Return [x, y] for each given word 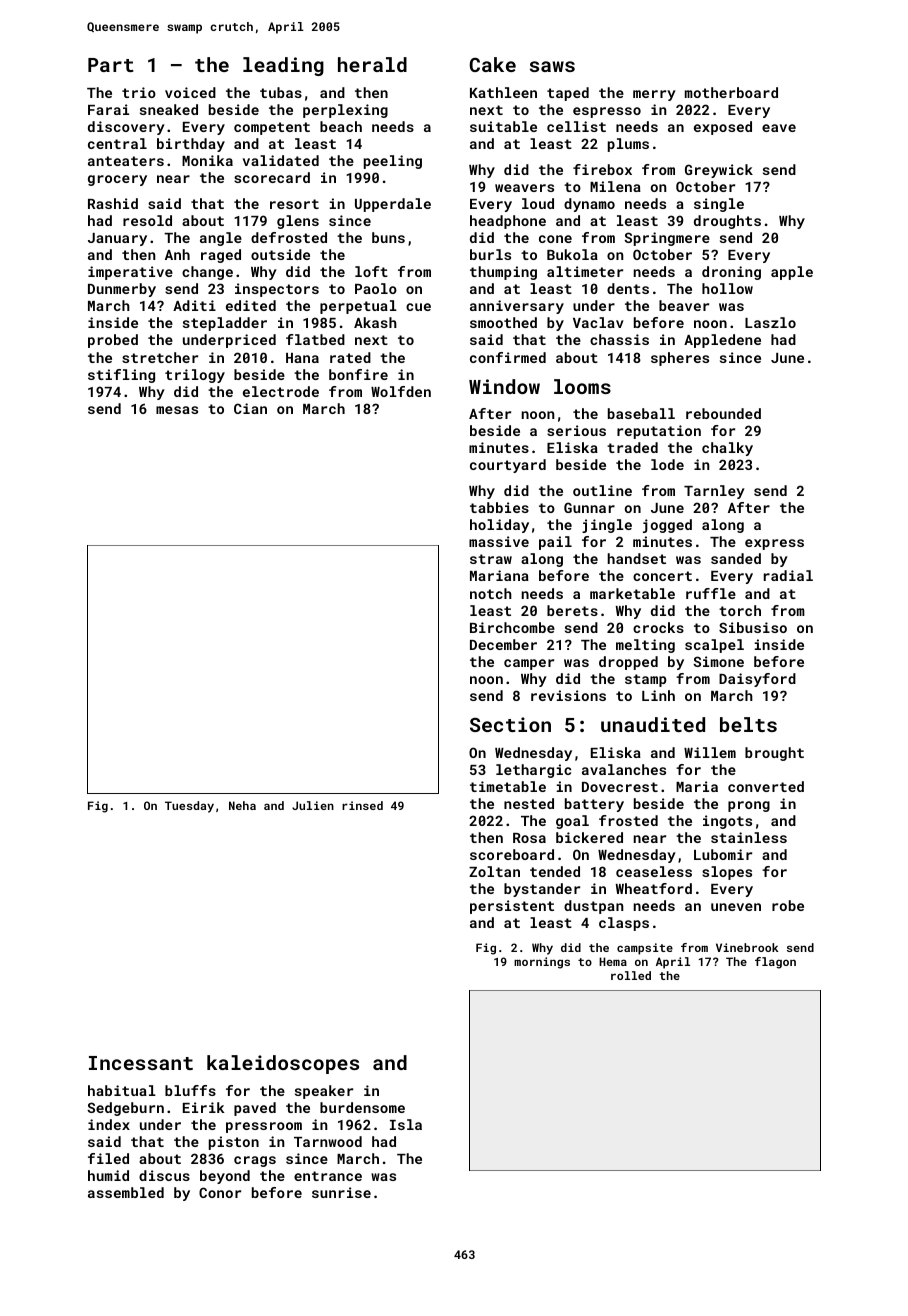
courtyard [508, 466]
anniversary [517, 307]
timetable [508, 786]
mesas [177, 410]
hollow [727, 288]
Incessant [141, 1063]
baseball [641, 413]
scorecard [272, 177]
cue [418, 307]
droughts [727, 222]
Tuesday [189, 807]
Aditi [194, 305]
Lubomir [723, 854]
